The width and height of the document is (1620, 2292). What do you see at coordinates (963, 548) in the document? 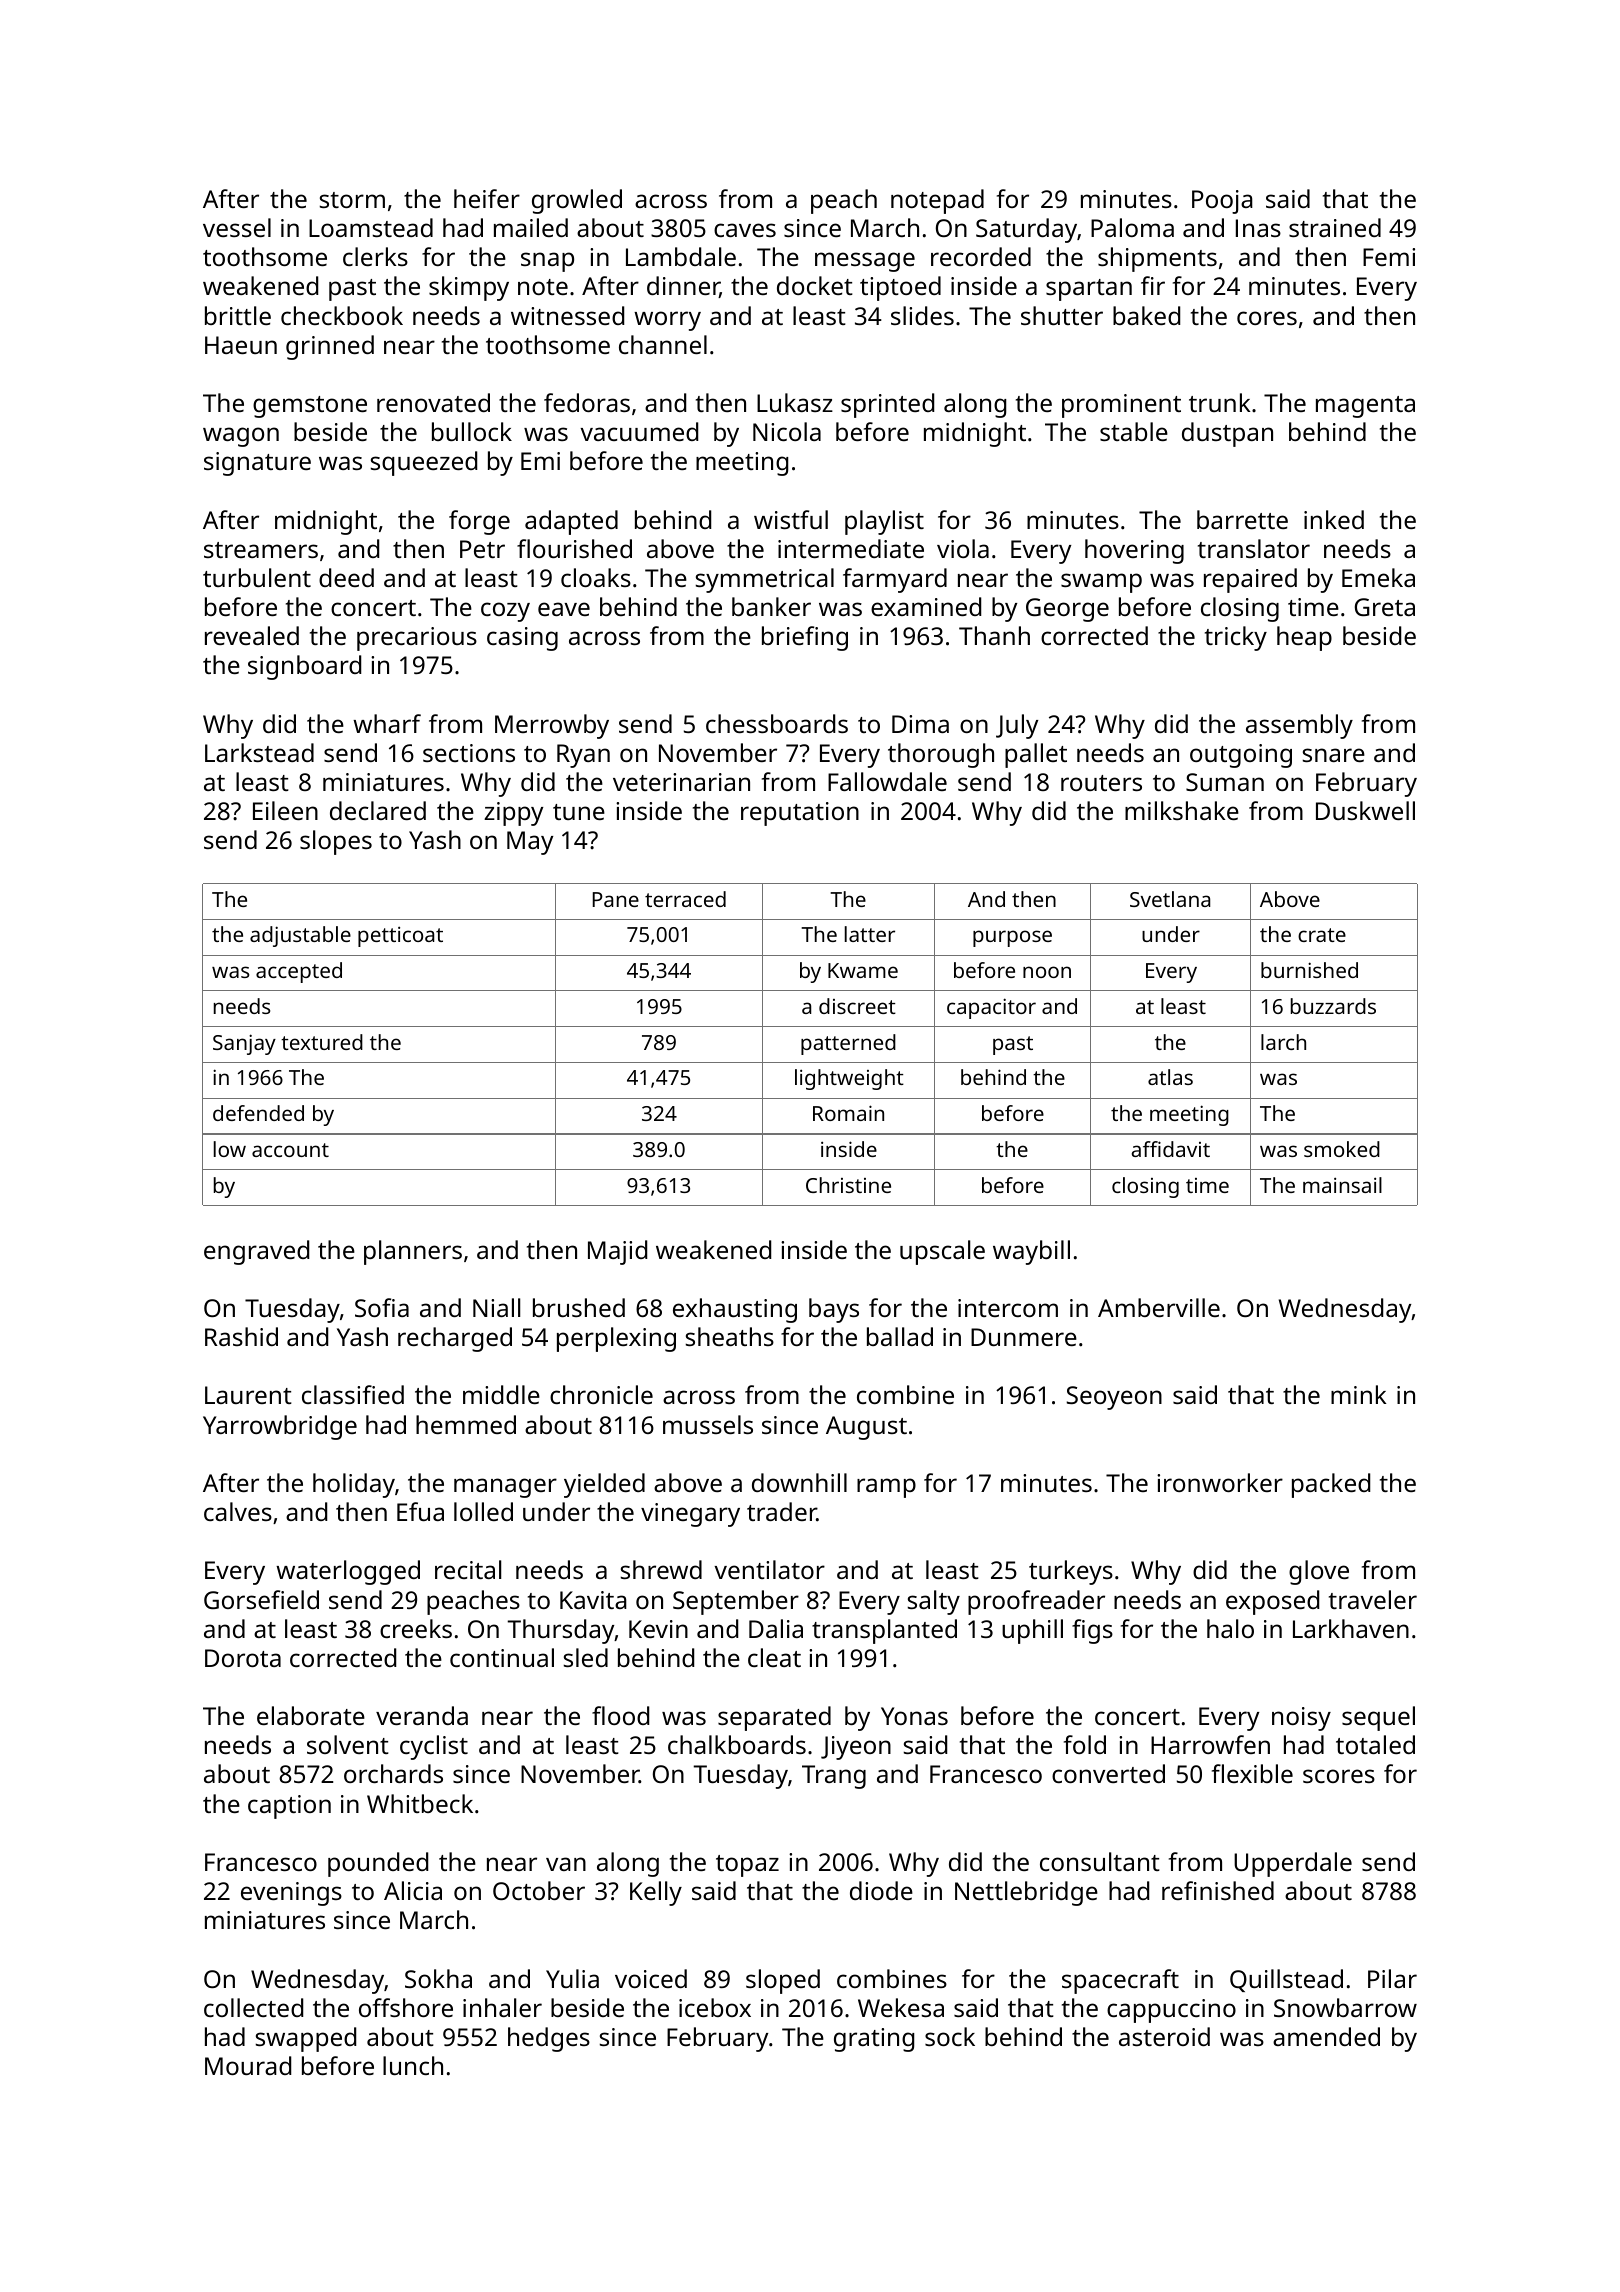
I see `viola` at bounding box center [963, 548].
